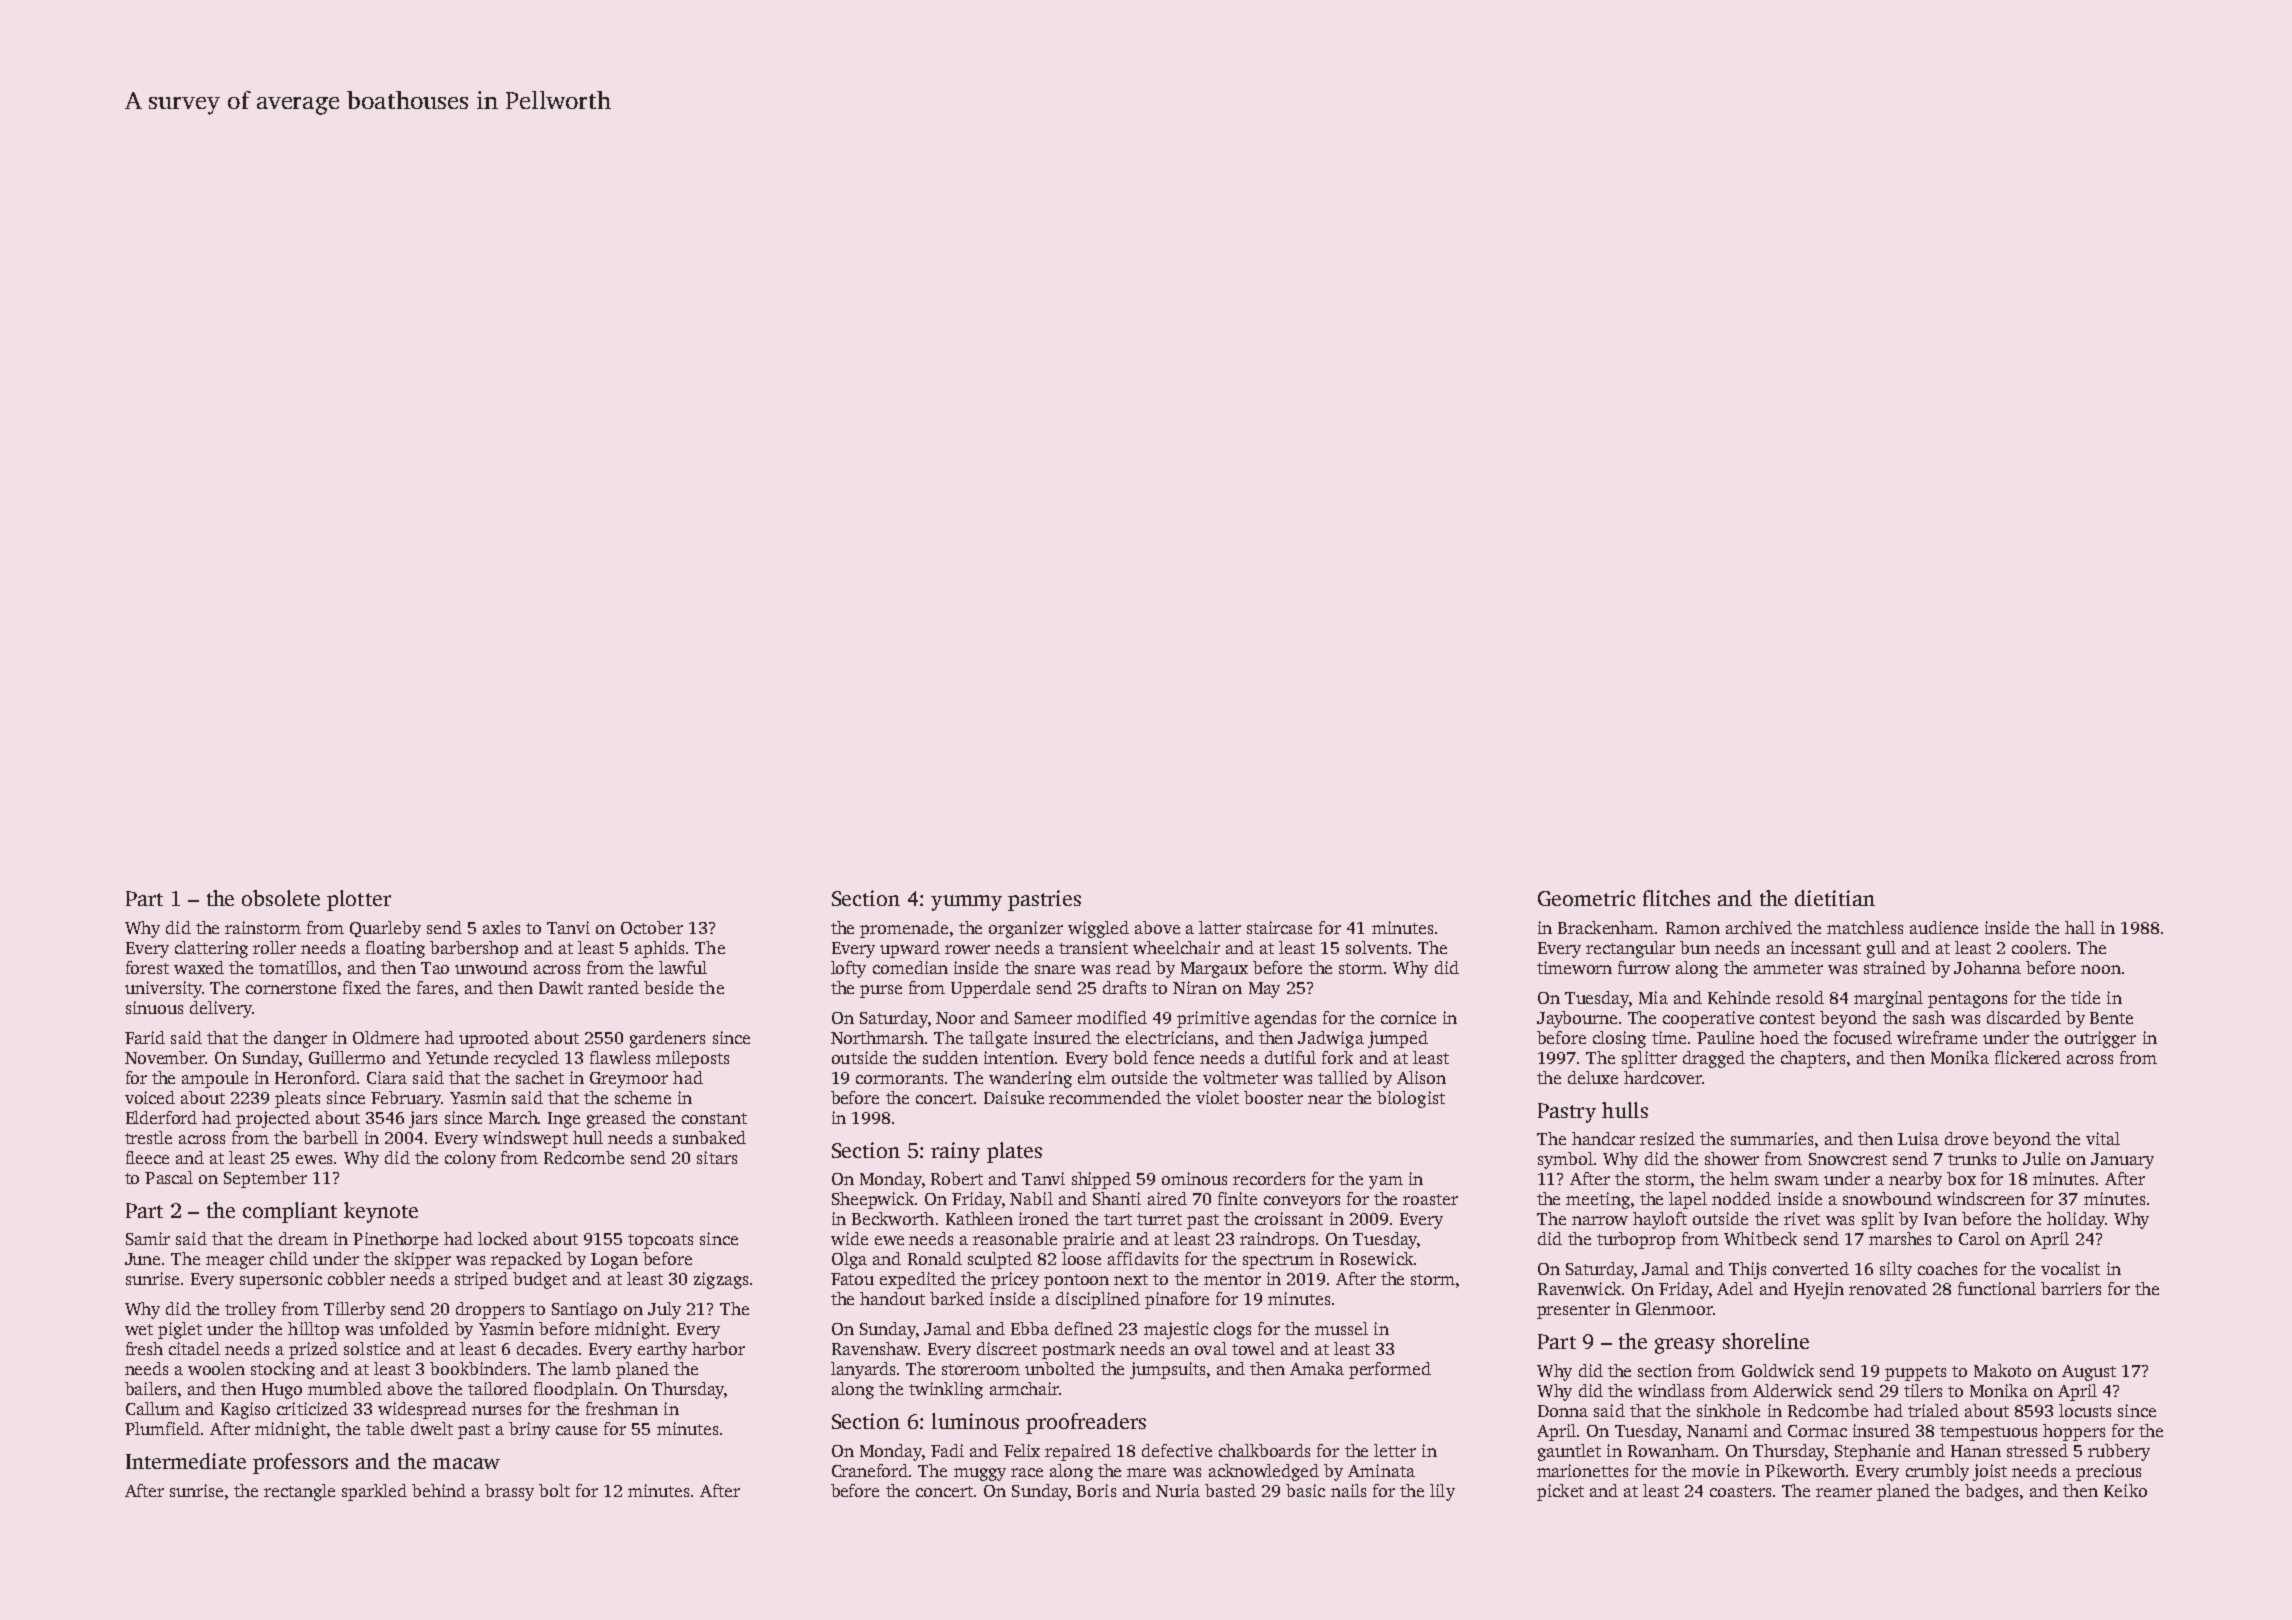  What do you see at coordinates (2028, 1057) in the image?
I see `flickered` at bounding box center [2028, 1057].
